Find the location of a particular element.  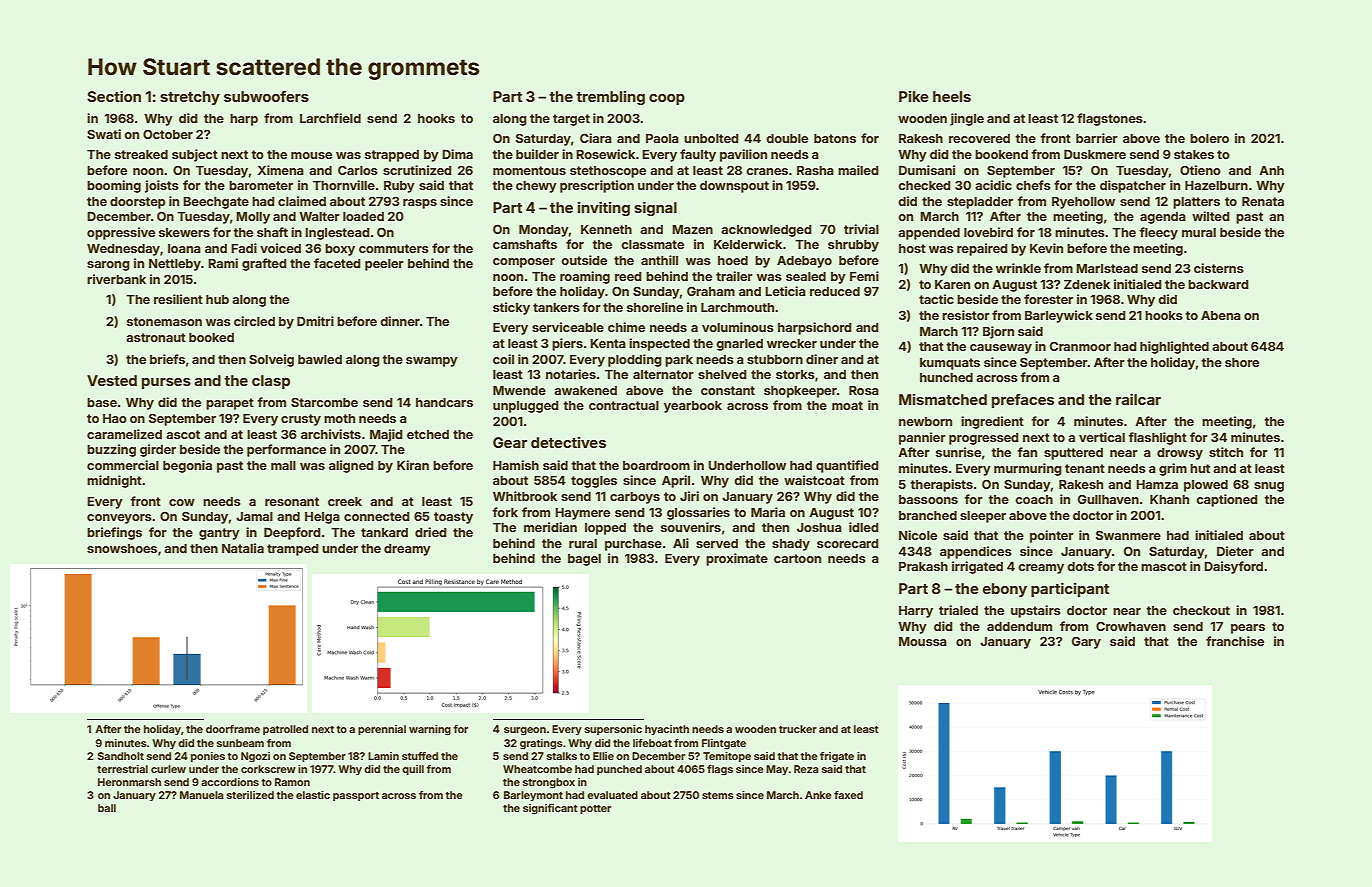

wilted is located at coordinates (1211, 216).
